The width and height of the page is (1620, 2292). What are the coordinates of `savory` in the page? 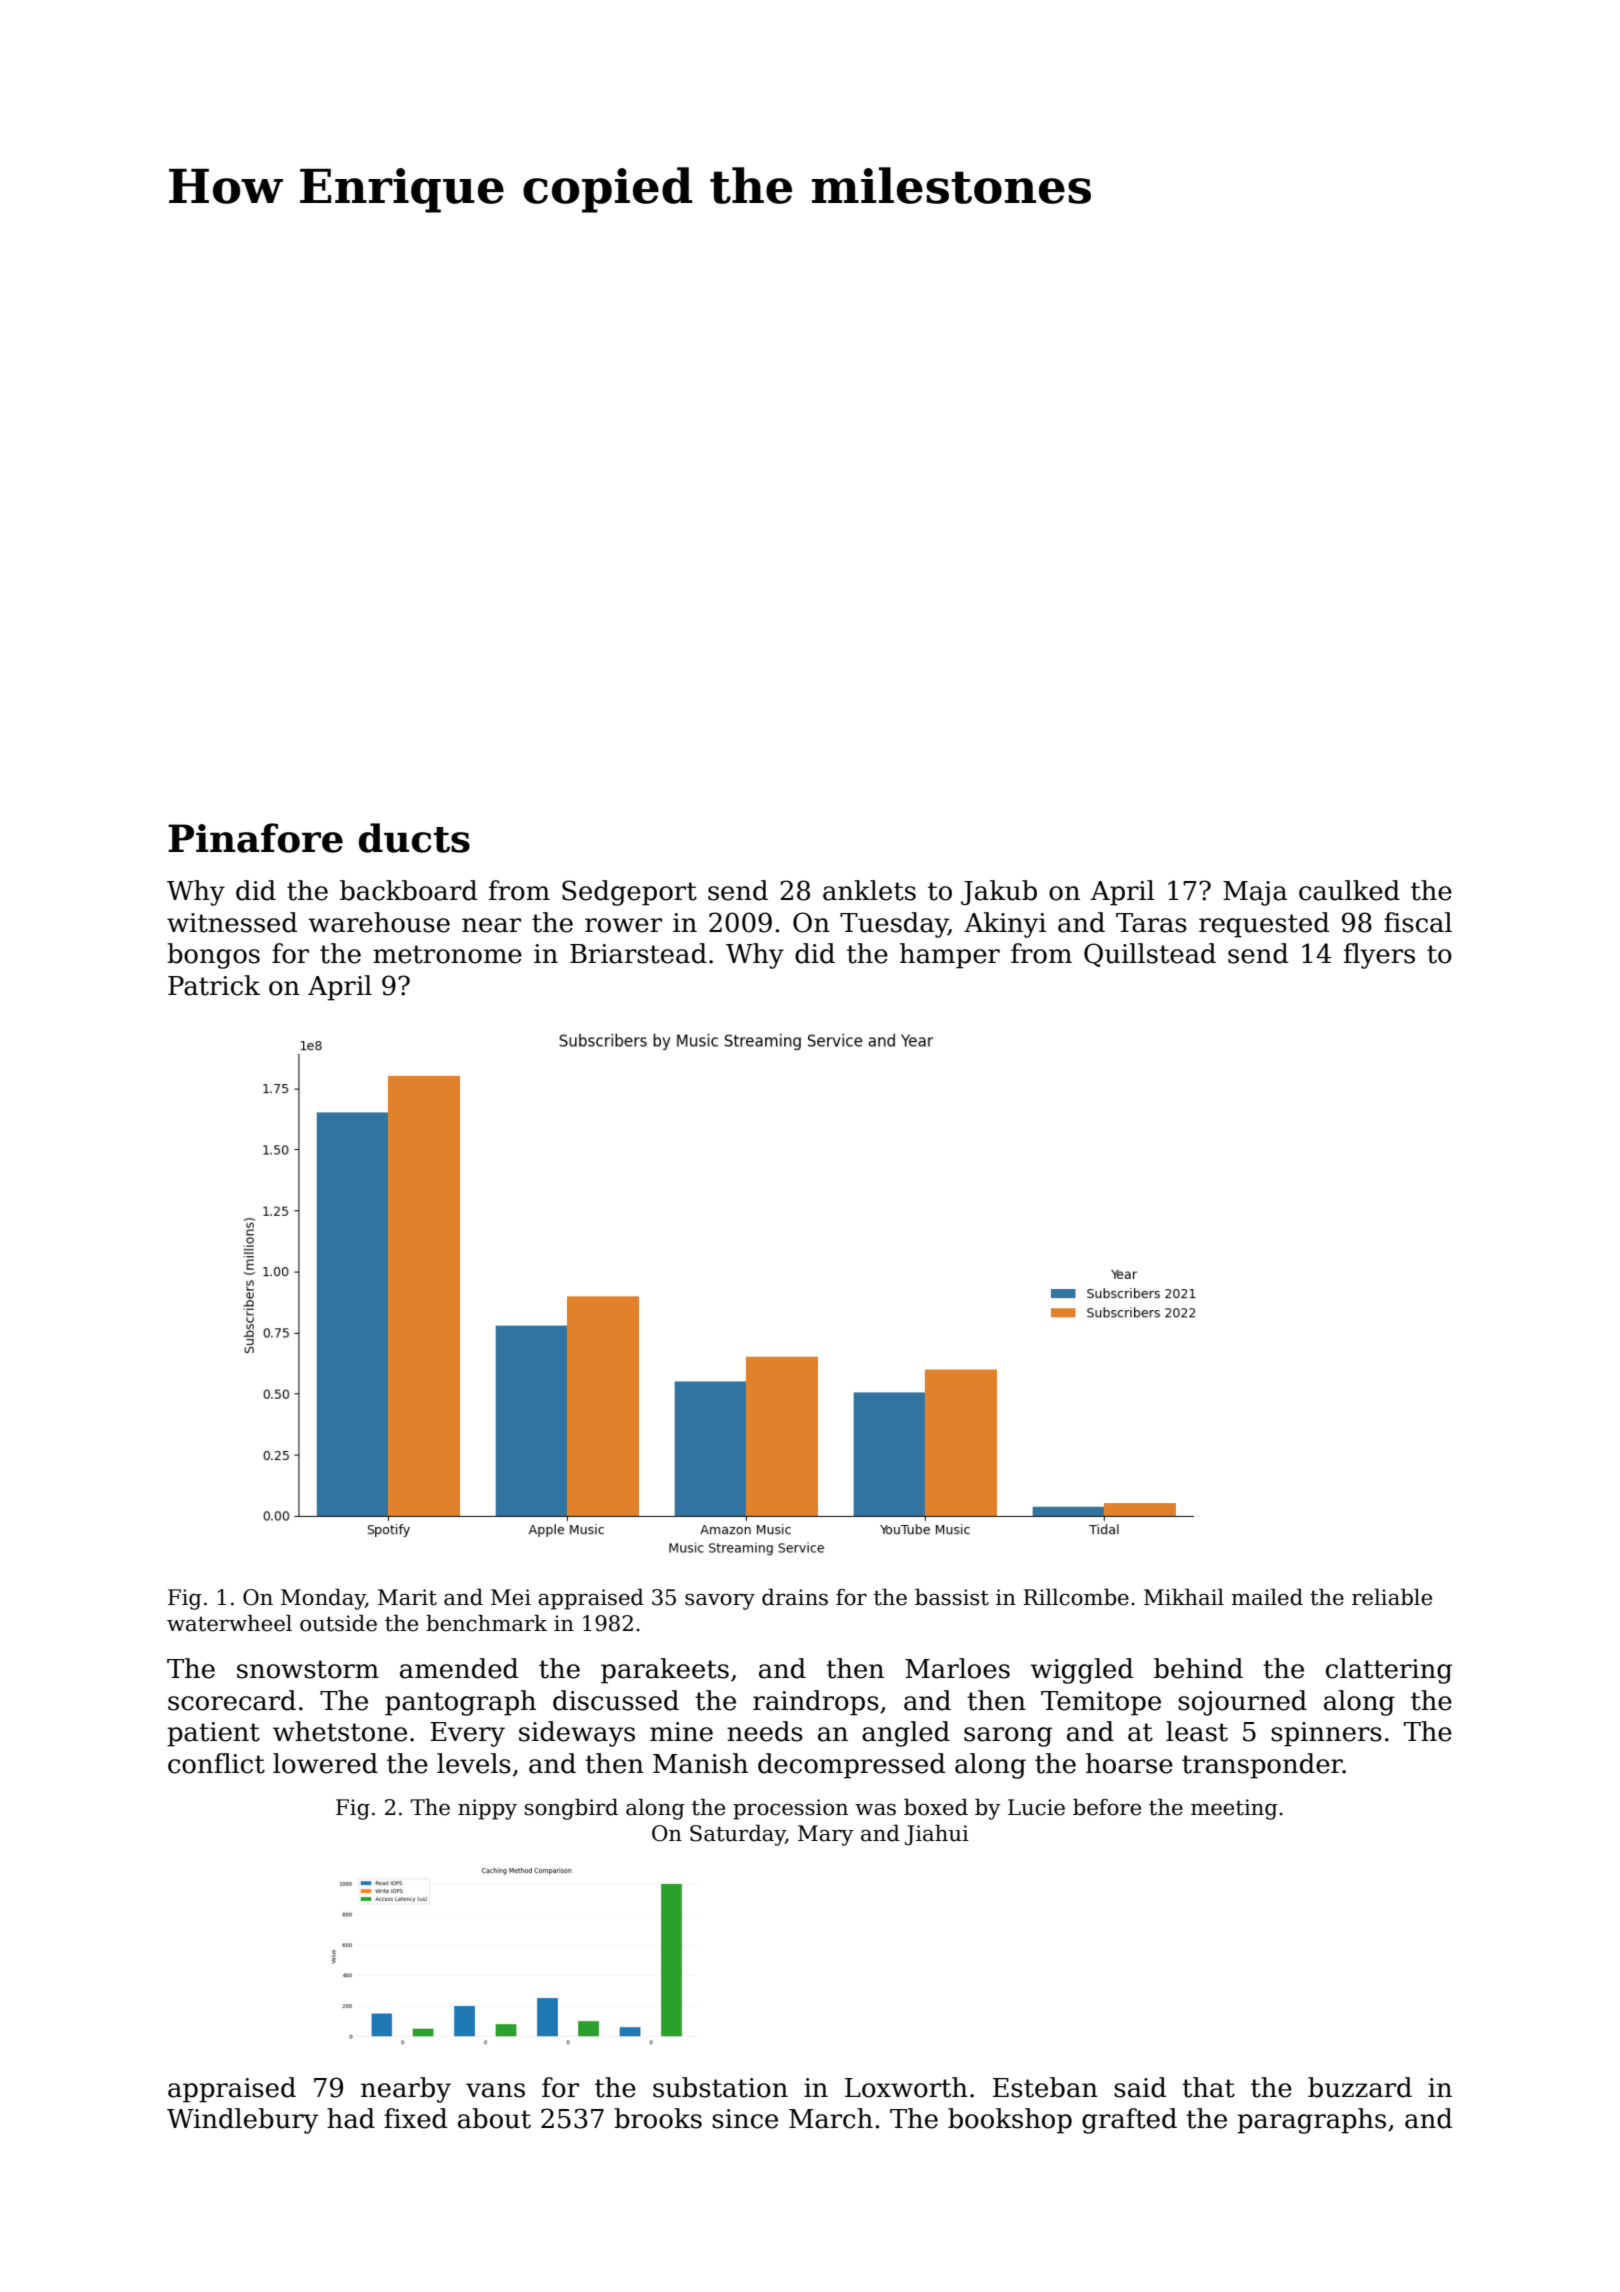 It's located at (720, 1601).
